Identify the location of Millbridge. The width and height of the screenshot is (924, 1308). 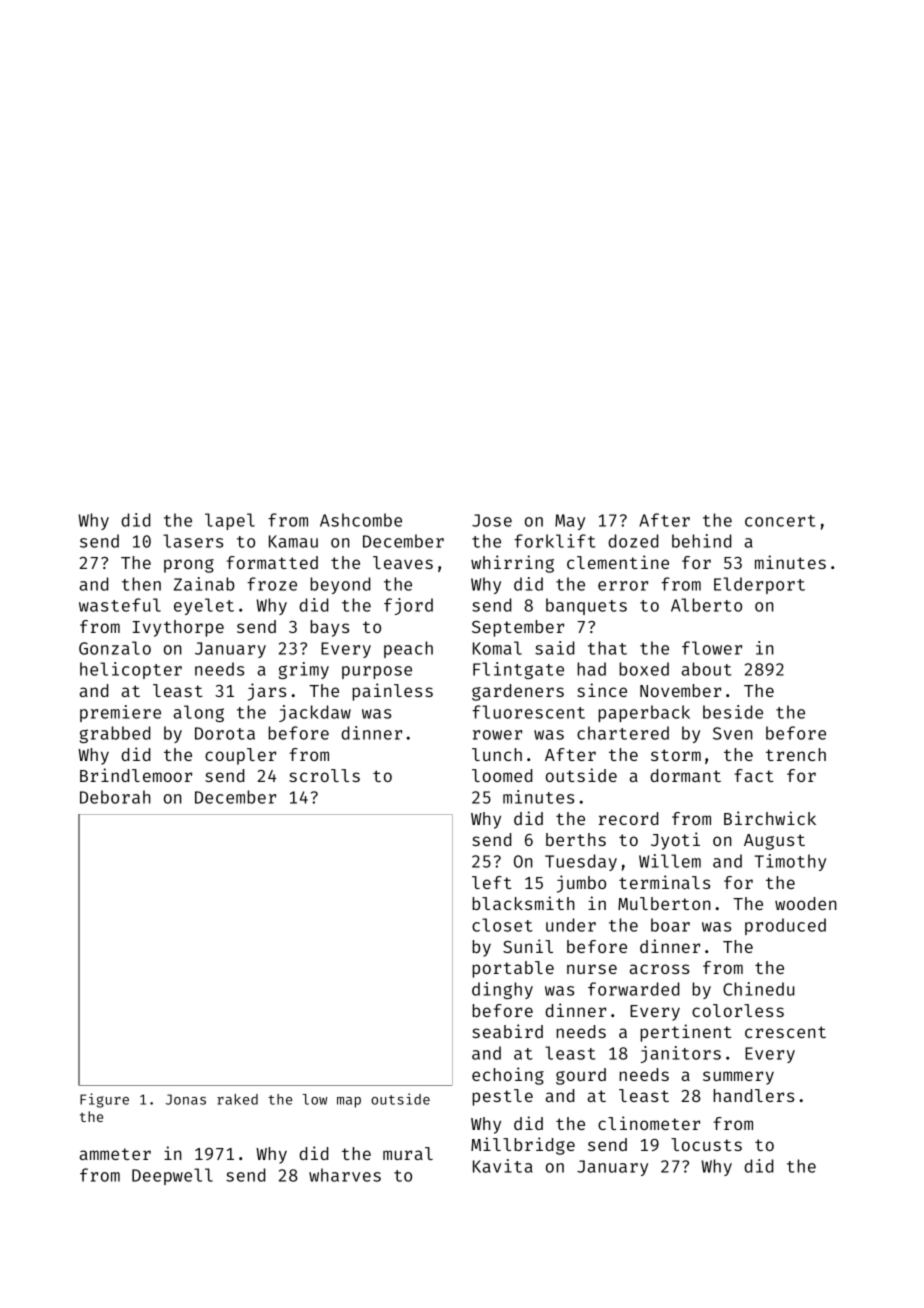
(523, 1146).
